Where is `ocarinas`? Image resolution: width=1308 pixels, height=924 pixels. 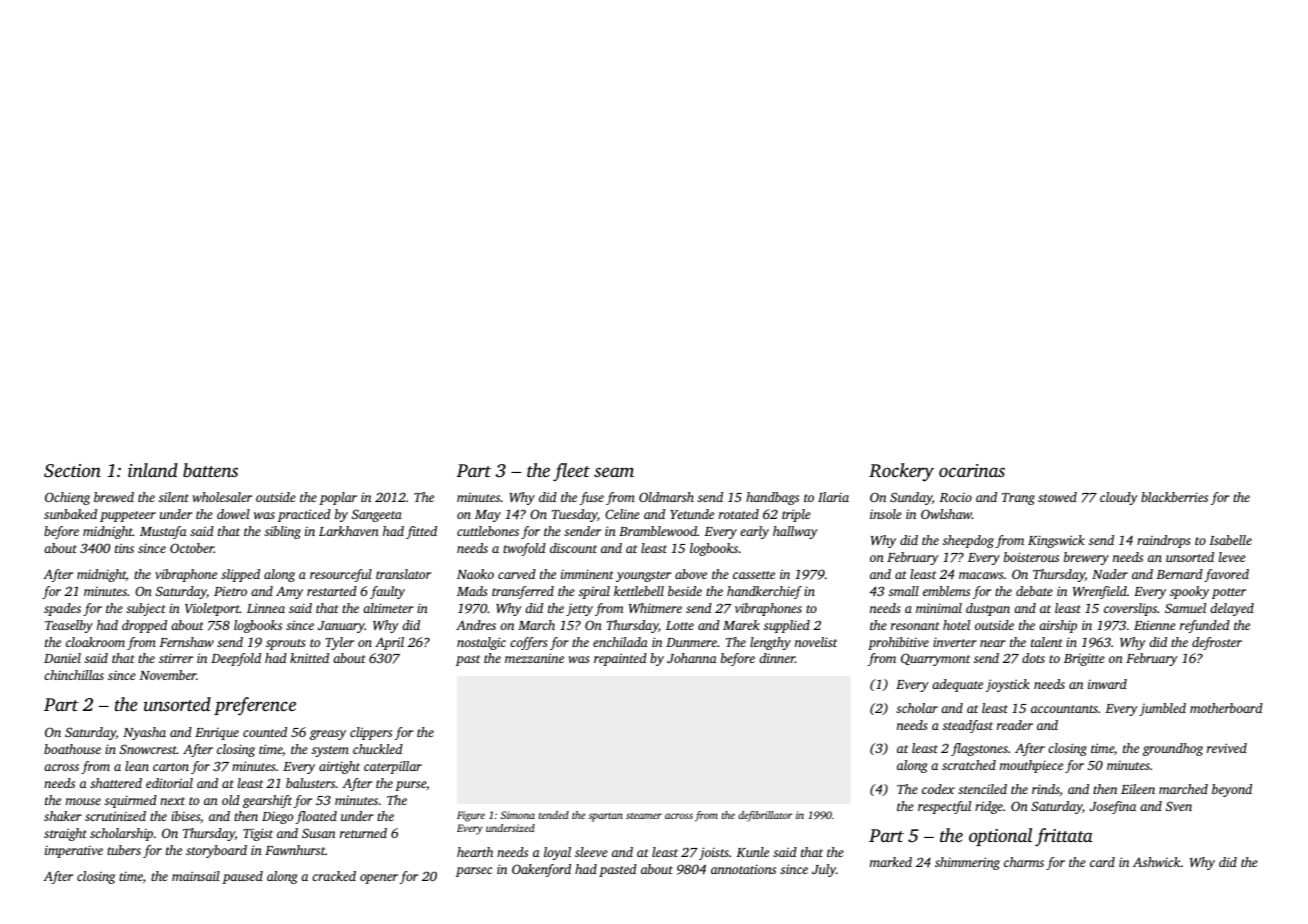
ocarinas is located at coordinates (972, 470).
